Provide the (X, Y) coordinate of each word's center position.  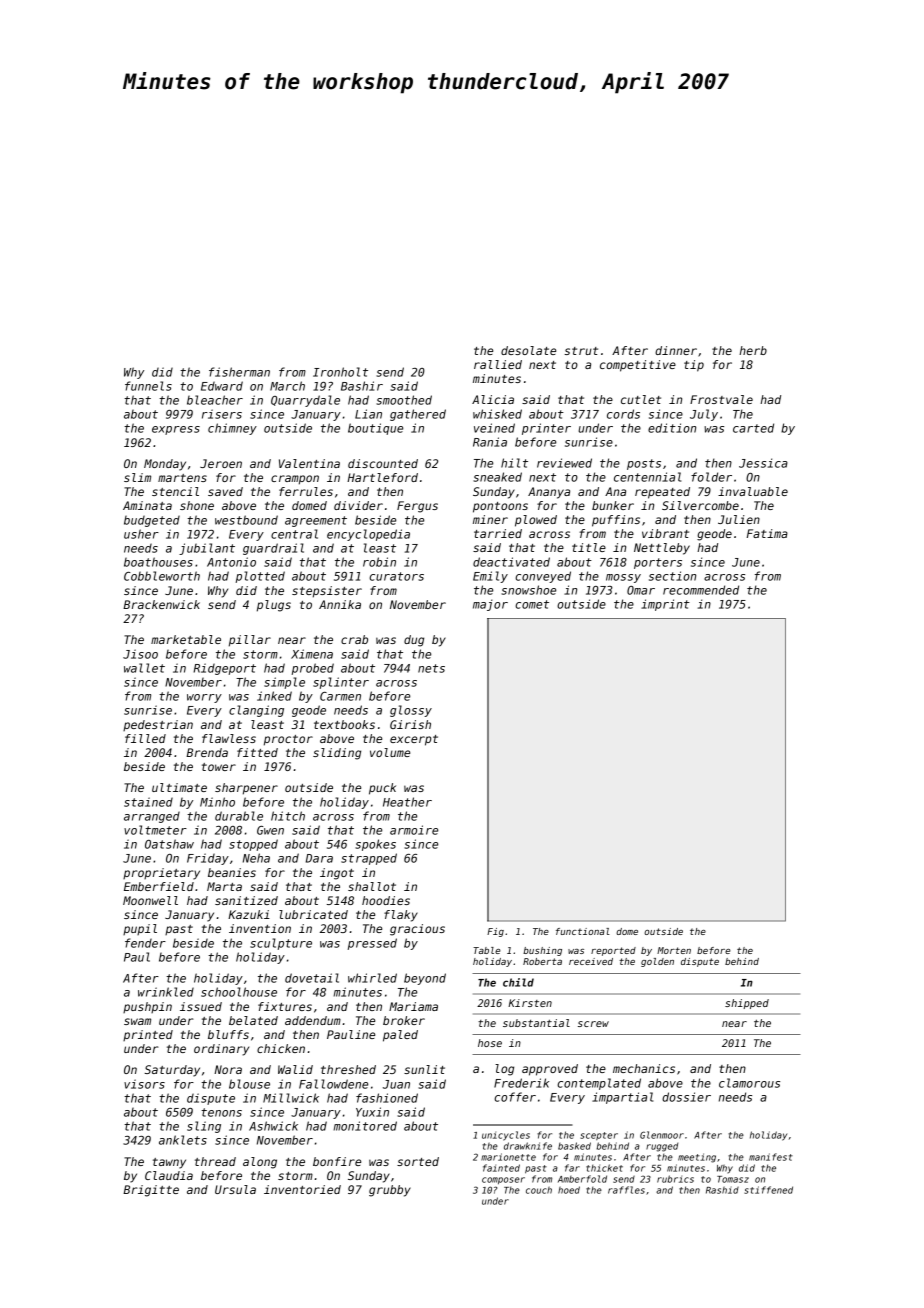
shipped (747, 1004)
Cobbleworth (162, 576)
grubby (390, 1191)
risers (222, 414)
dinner (676, 350)
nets (431, 668)
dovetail (312, 978)
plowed (536, 521)
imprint (665, 605)
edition (672, 428)
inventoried (302, 1189)
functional (583, 931)
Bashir (362, 386)
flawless (229, 738)
